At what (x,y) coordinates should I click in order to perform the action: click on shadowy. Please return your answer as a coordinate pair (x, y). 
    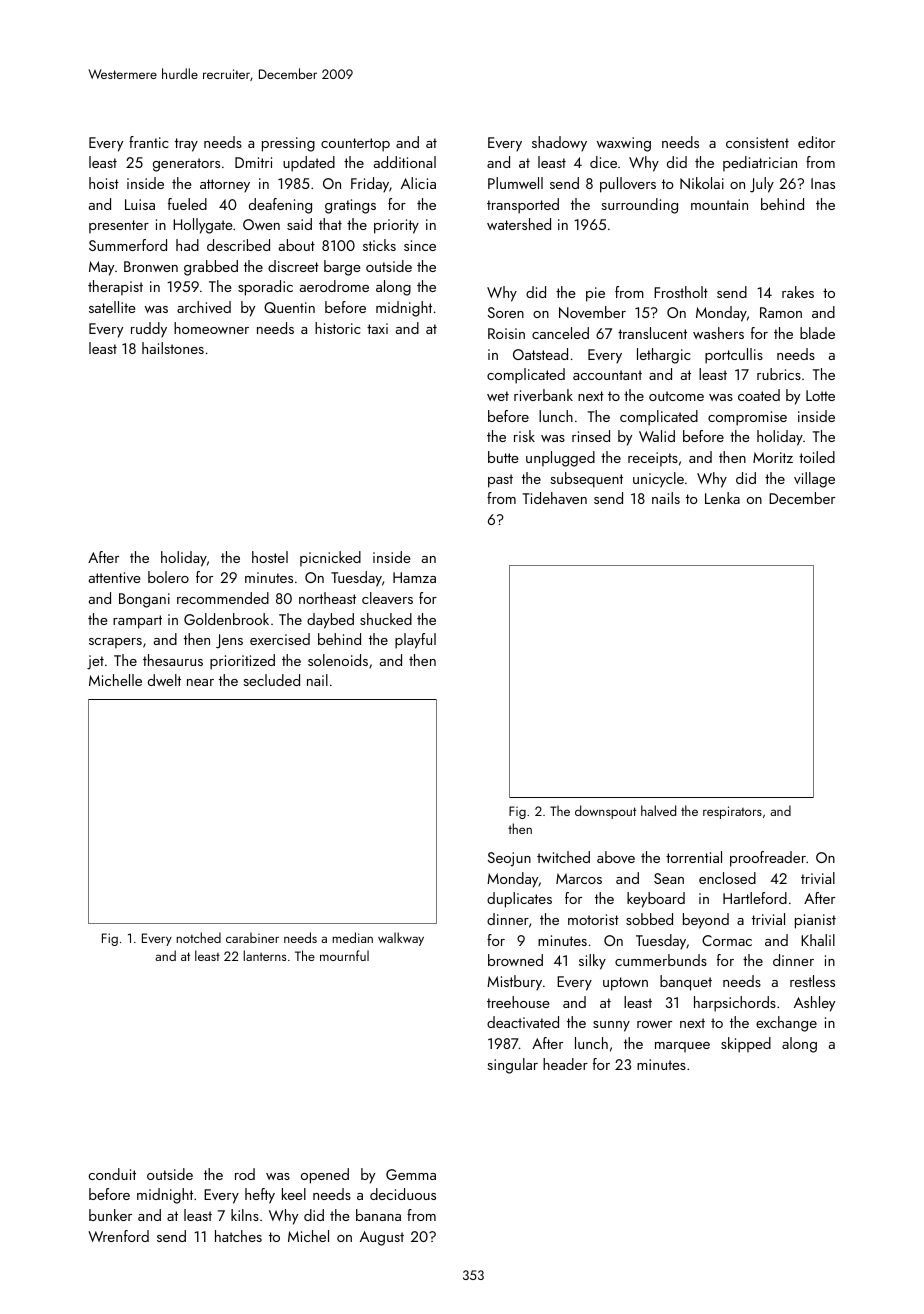
    Looking at the image, I should click on (559, 144).
